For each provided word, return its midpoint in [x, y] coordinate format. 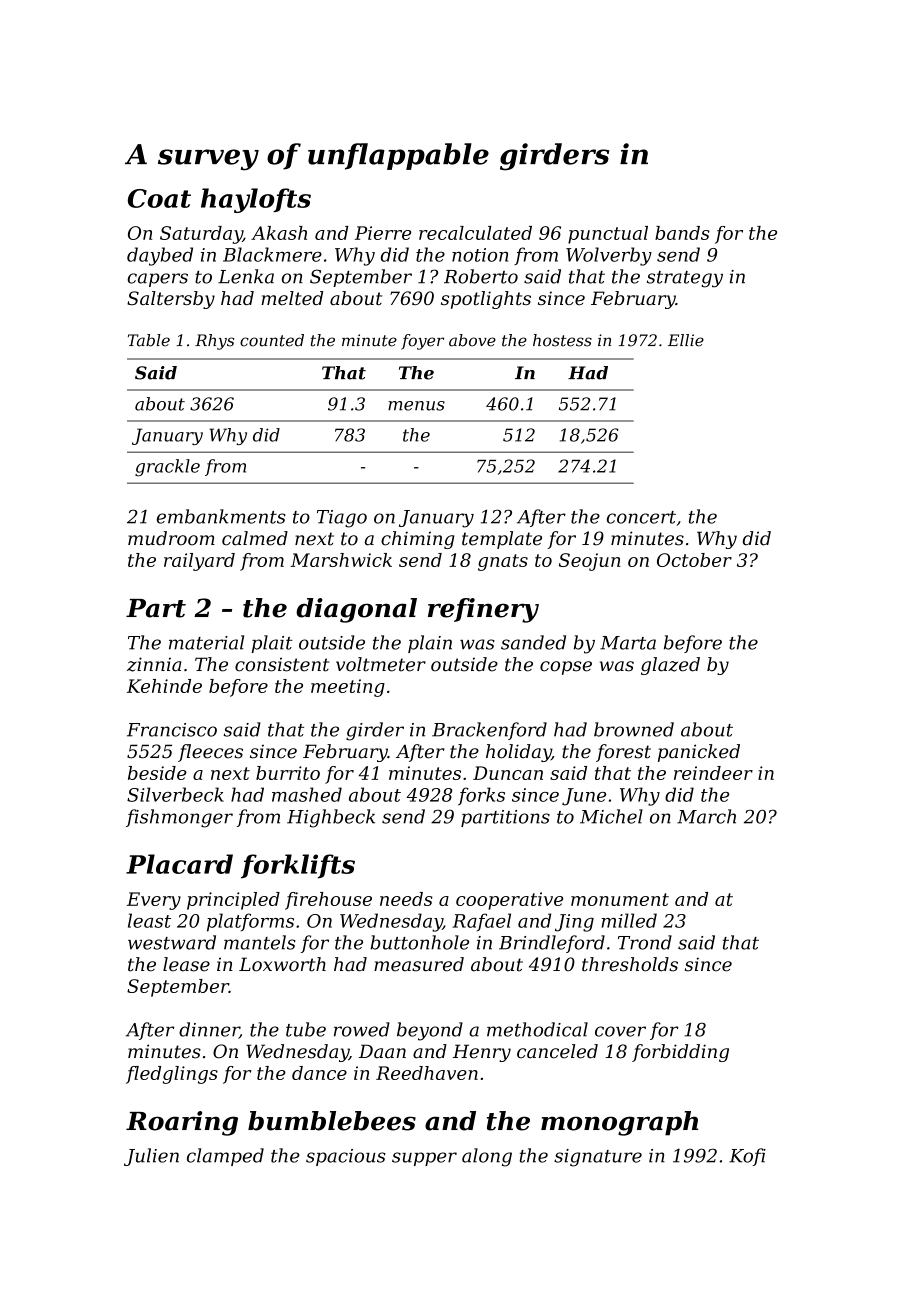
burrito [288, 773]
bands [682, 233]
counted [272, 340]
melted [292, 298]
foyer [422, 342]
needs [406, 899]
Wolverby [609, 256]
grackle [167, 468]
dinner [209, 1030]
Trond [645, 942]
